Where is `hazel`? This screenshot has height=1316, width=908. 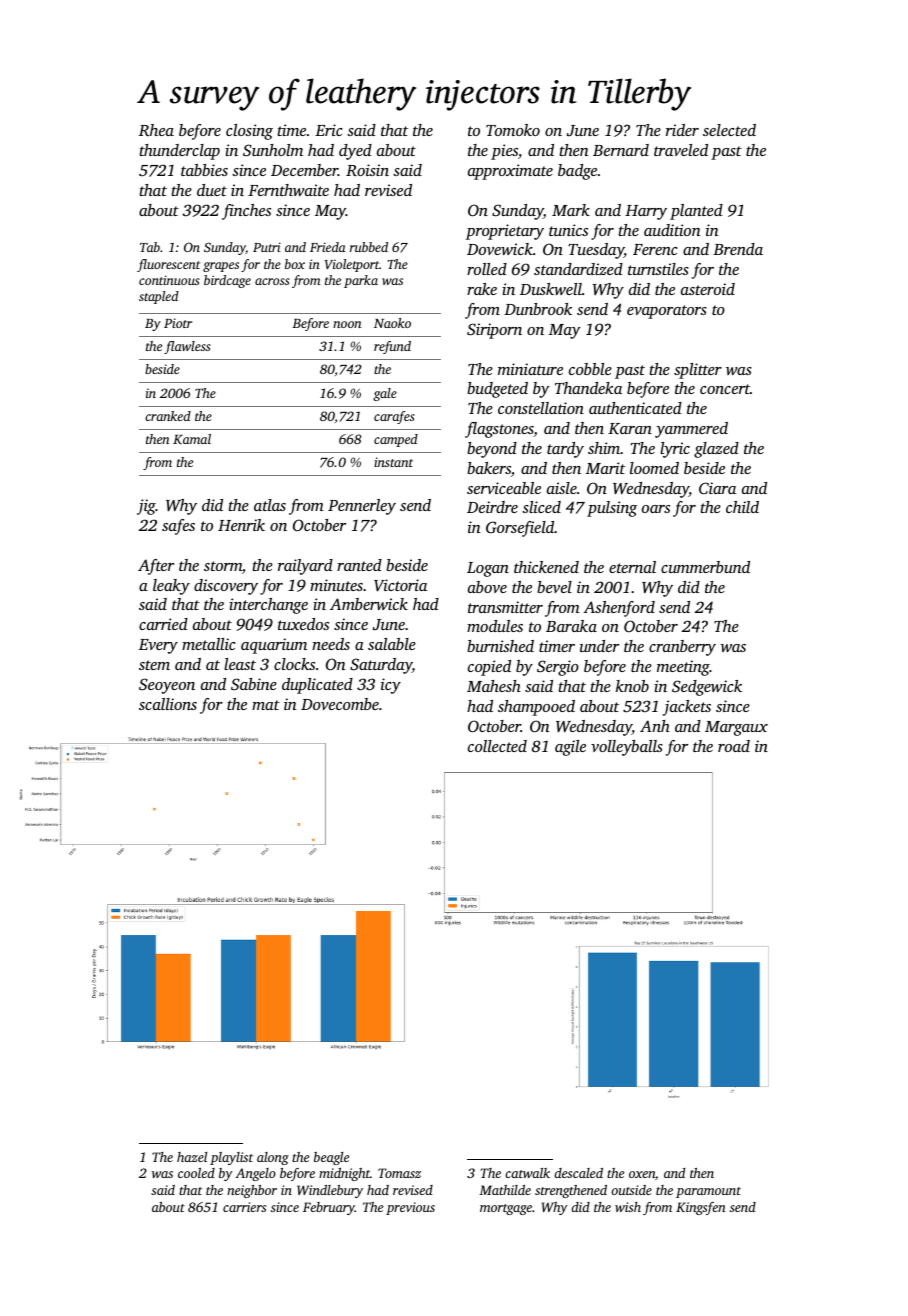
hazel is located at coordinates (192, 1157).
